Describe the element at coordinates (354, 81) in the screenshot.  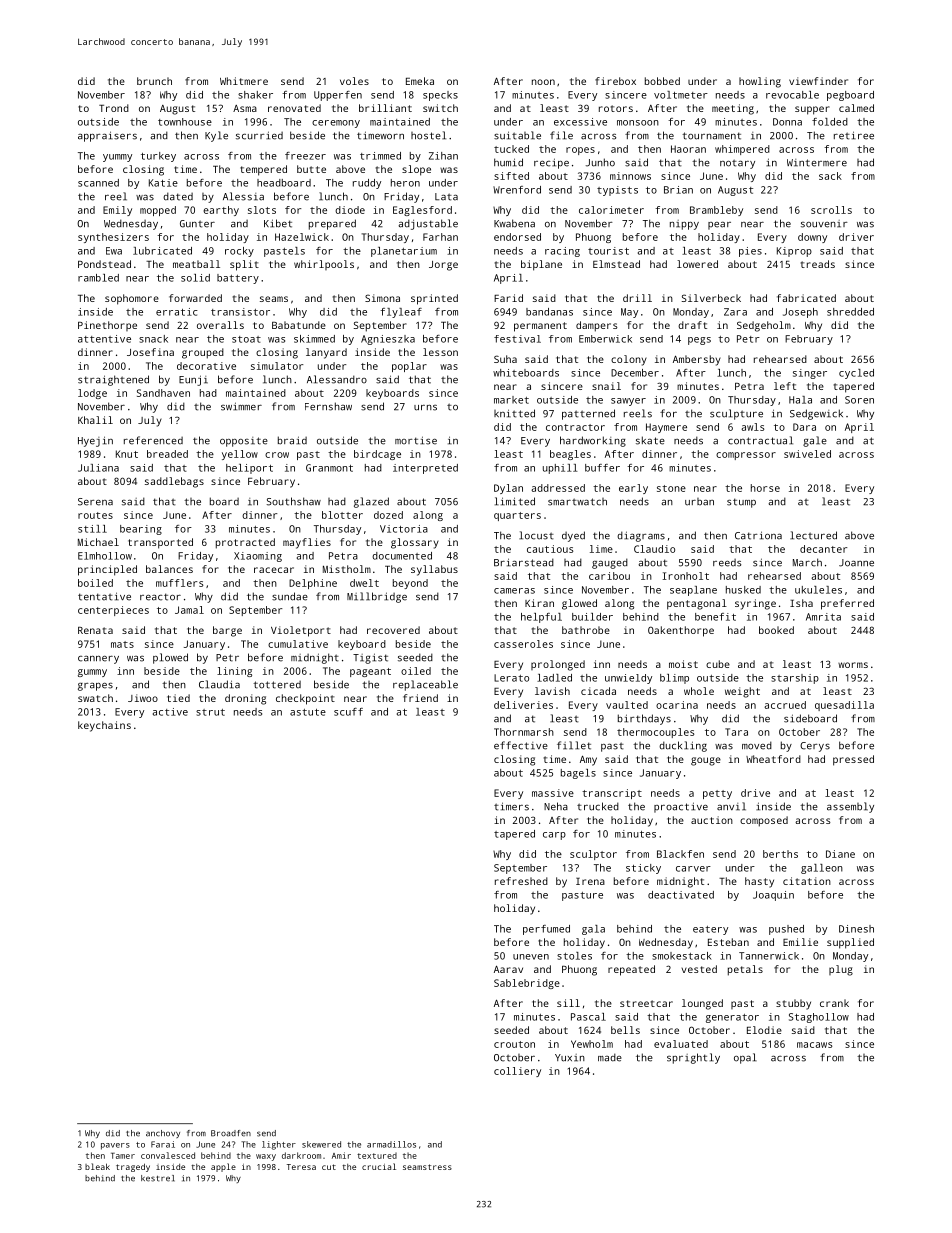
I see `voles` at that location.
